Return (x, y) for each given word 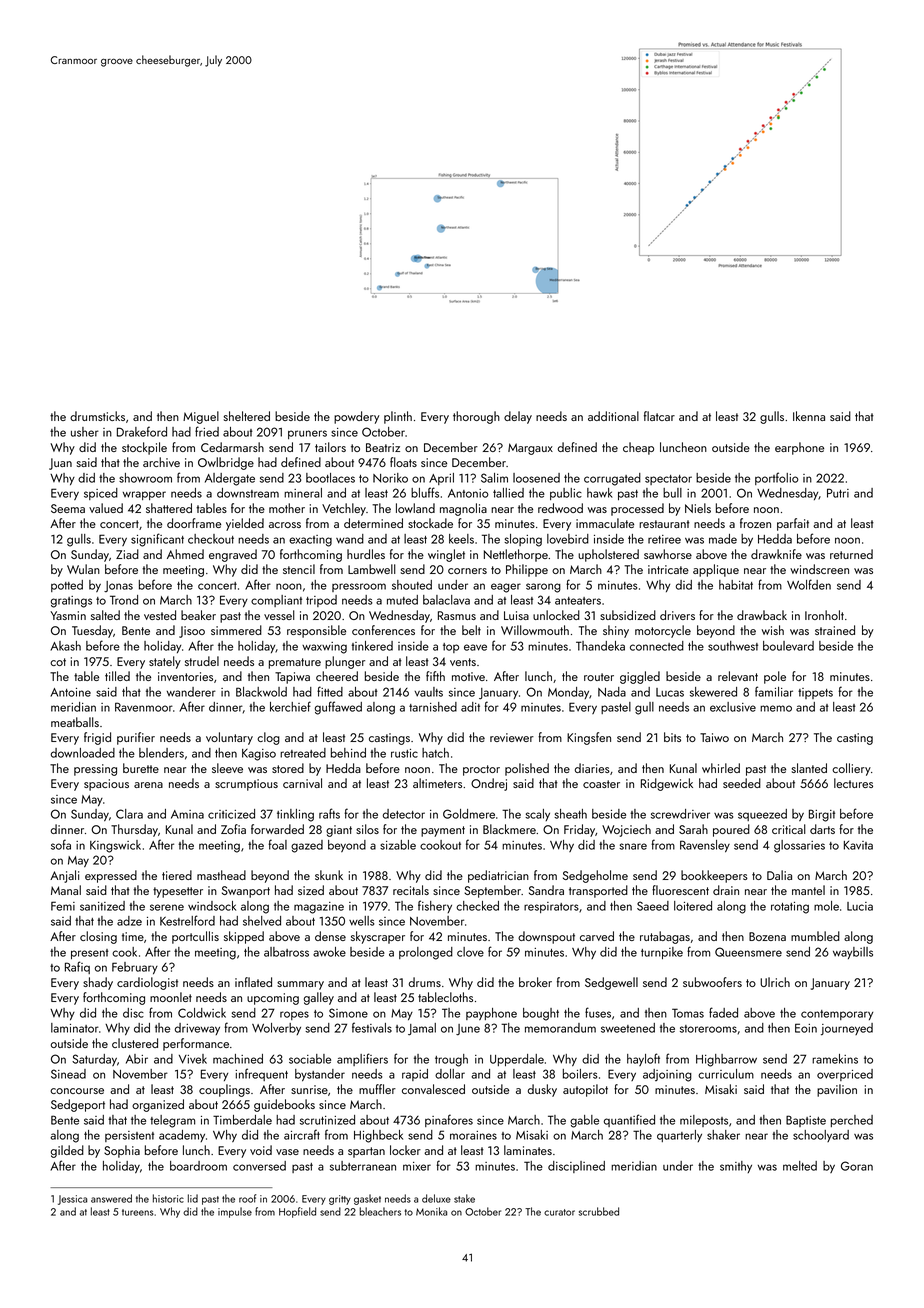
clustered (135, 1043)
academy (182, 1136)
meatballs (75, 722)
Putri (838, 493)
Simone (348, 1013)
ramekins (835, 1059)
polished (527, 769)
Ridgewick (667, 784)
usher (85, 432)
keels (461, 539)
